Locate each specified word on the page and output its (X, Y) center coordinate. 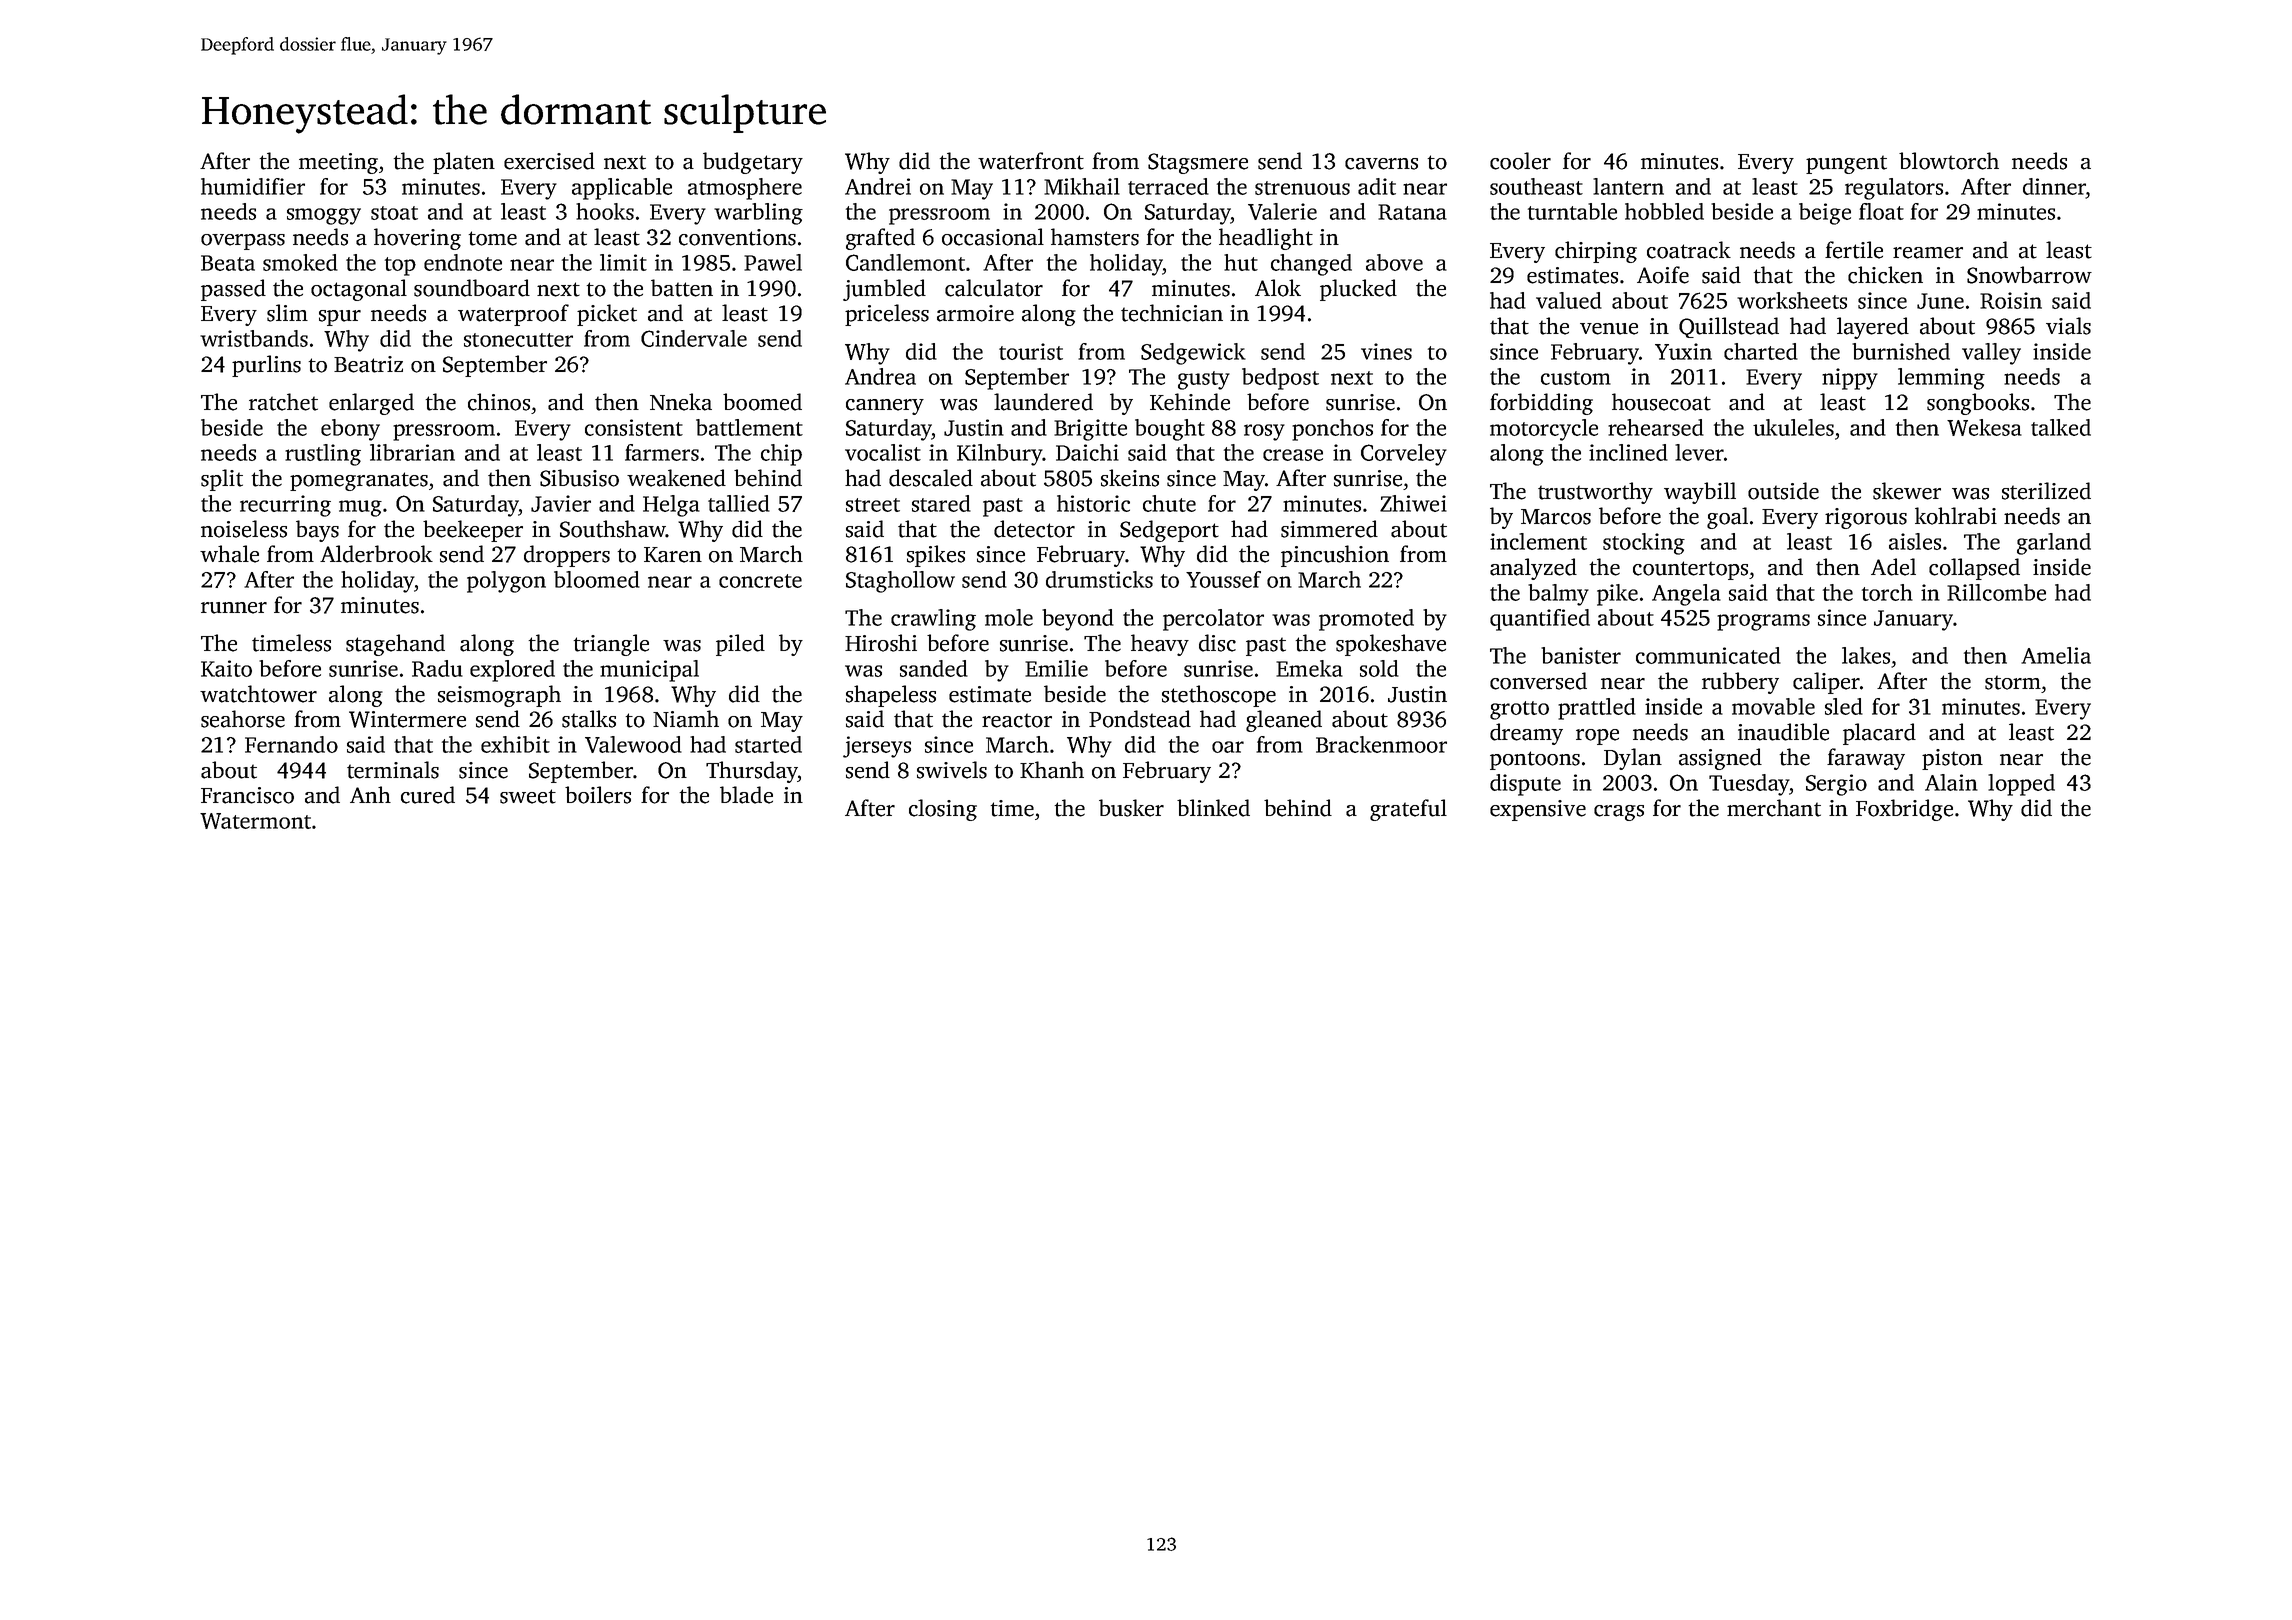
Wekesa (1984, 427)
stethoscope (1219, 696)
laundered (1043, 402)
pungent (1846, 164)
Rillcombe (1996, 592)
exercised (549, 161)
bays (317, 531)
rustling (323, 455)
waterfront (1031, 161)
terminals (393, 770)
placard (1879, 734)
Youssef (1223, 579)
